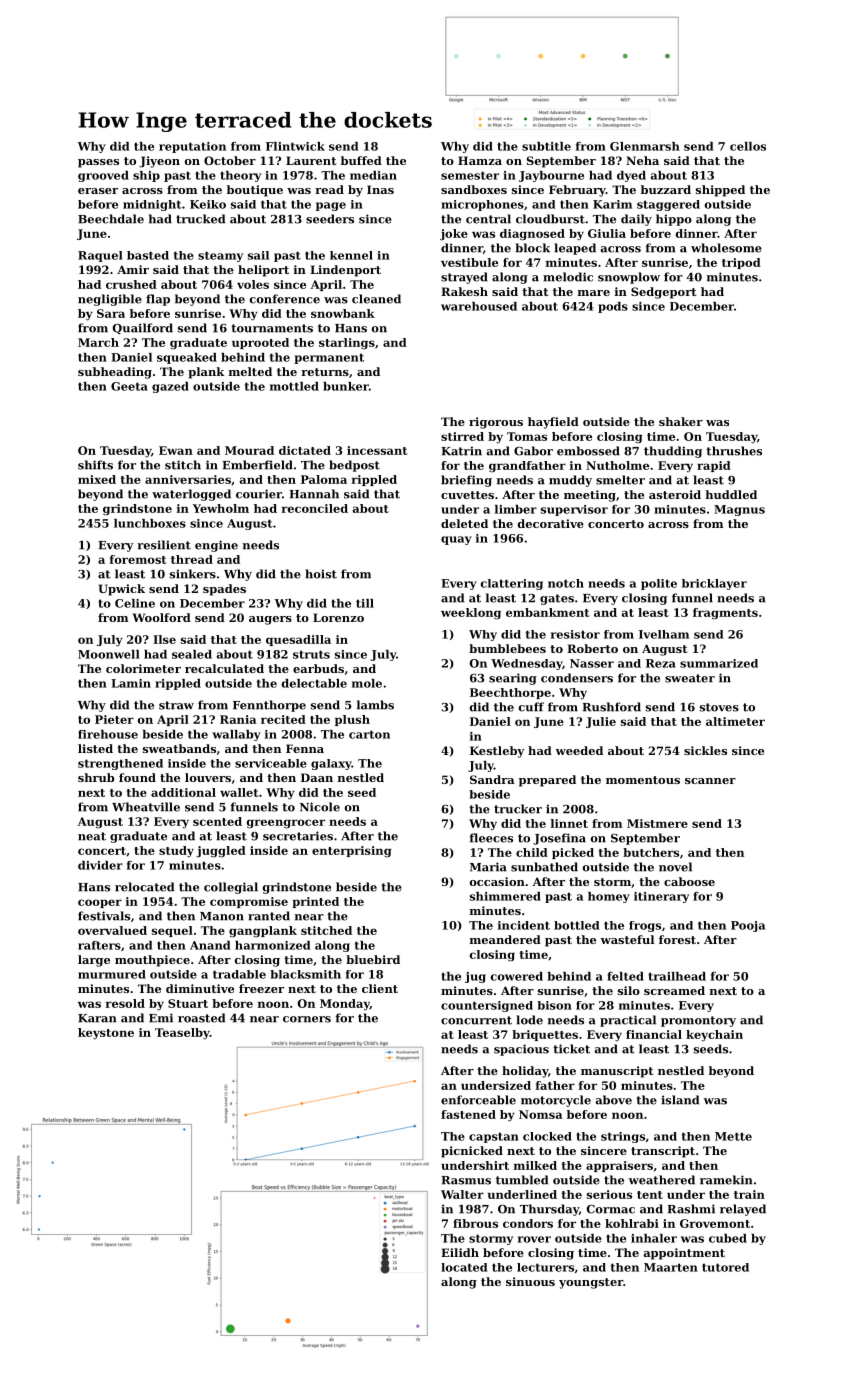 The width and height of the screenshot is (849, 1400). What do you see at coordinates (97, 1018) in the screenshot?
I see `Karan` at bounding box center [97, 1018].
